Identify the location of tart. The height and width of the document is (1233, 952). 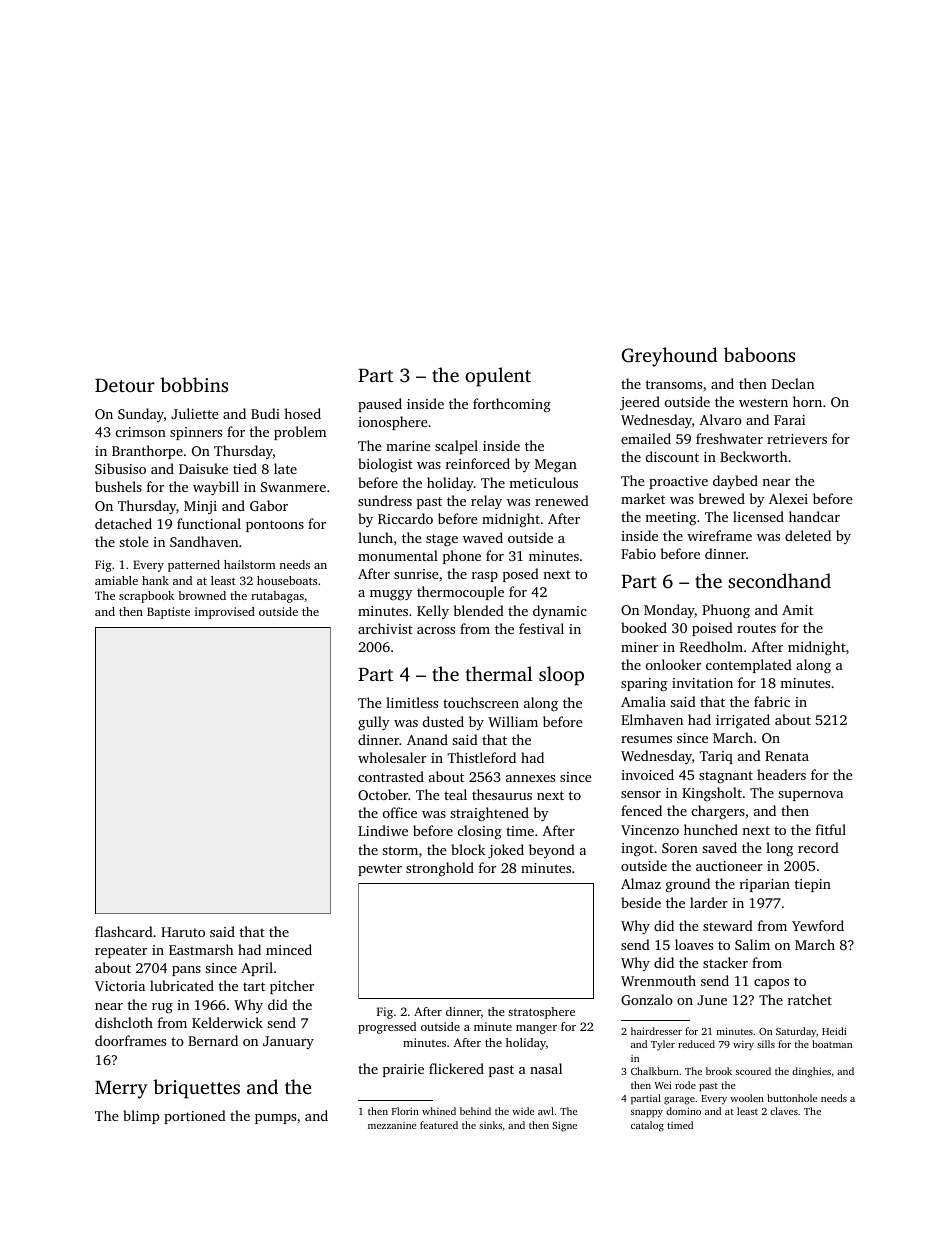
(254, 986).
